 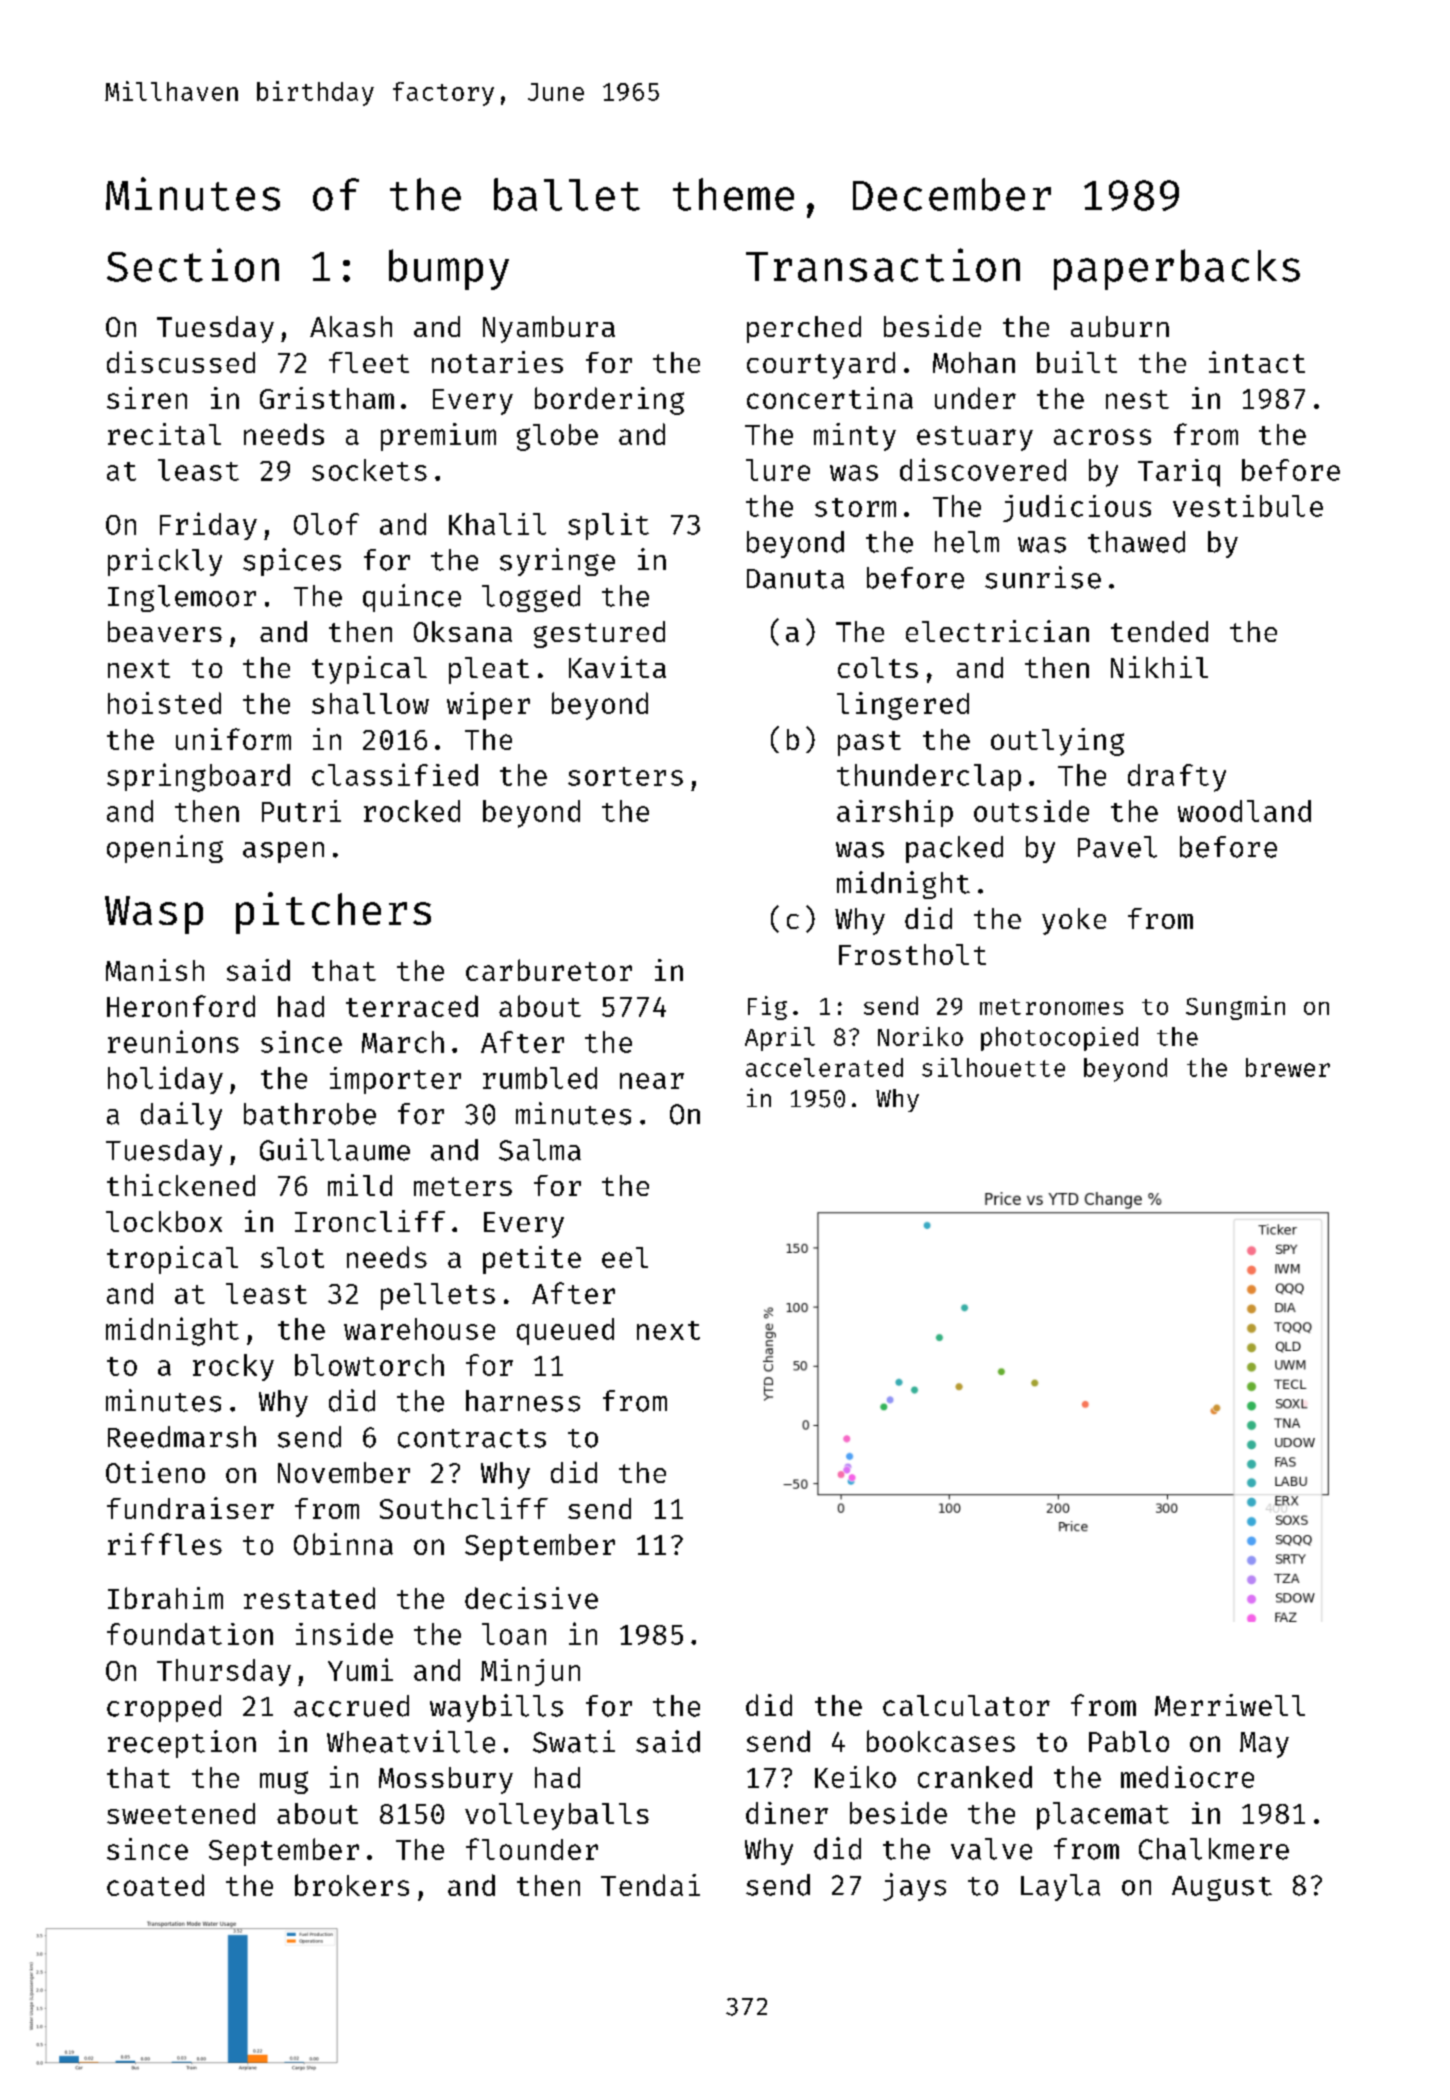 I want to click on Frostholt, so click(x=912, y=954).
